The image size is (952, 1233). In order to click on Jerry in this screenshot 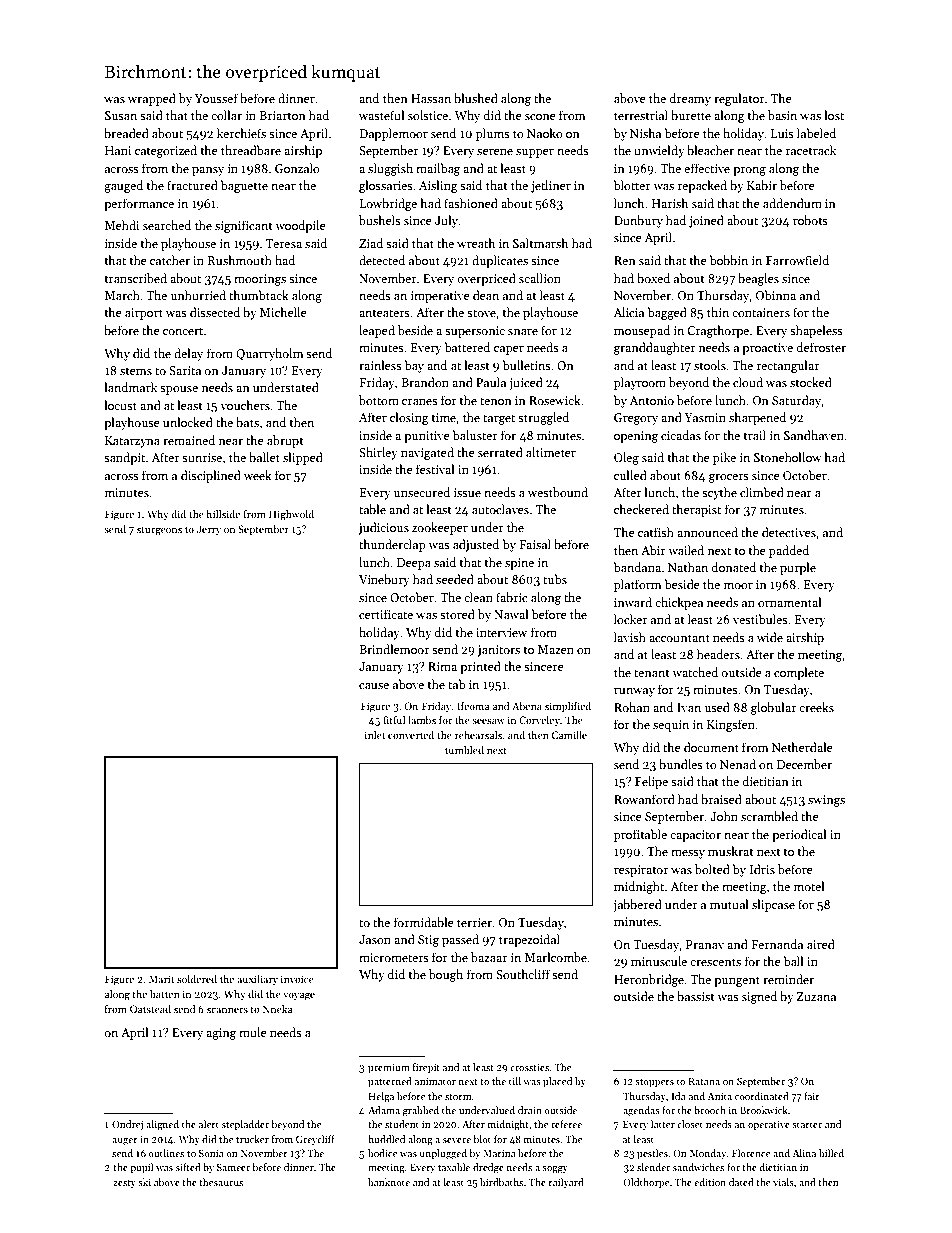, I will do `click(209, 530)`.
